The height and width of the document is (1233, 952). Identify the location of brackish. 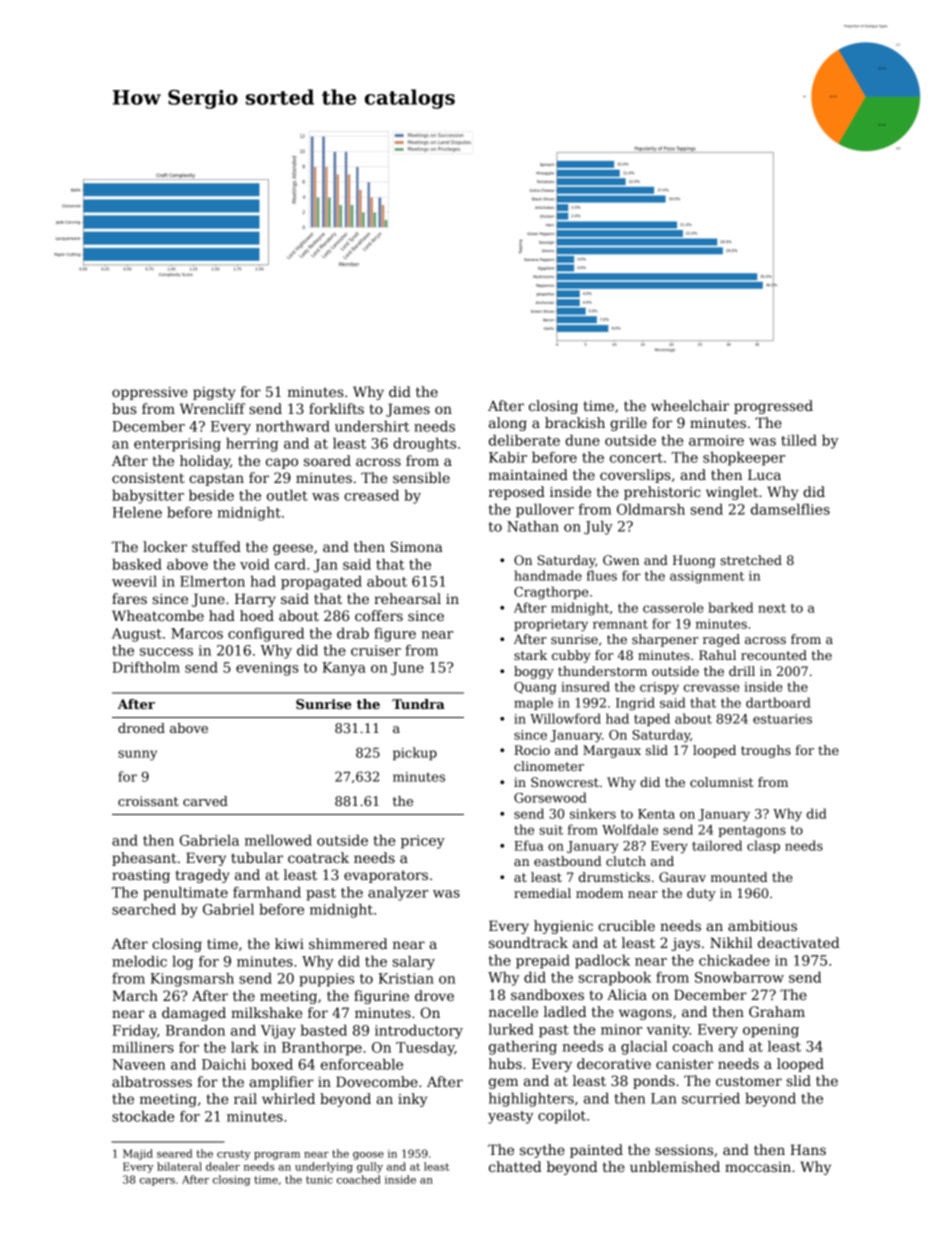
(575, 422).
